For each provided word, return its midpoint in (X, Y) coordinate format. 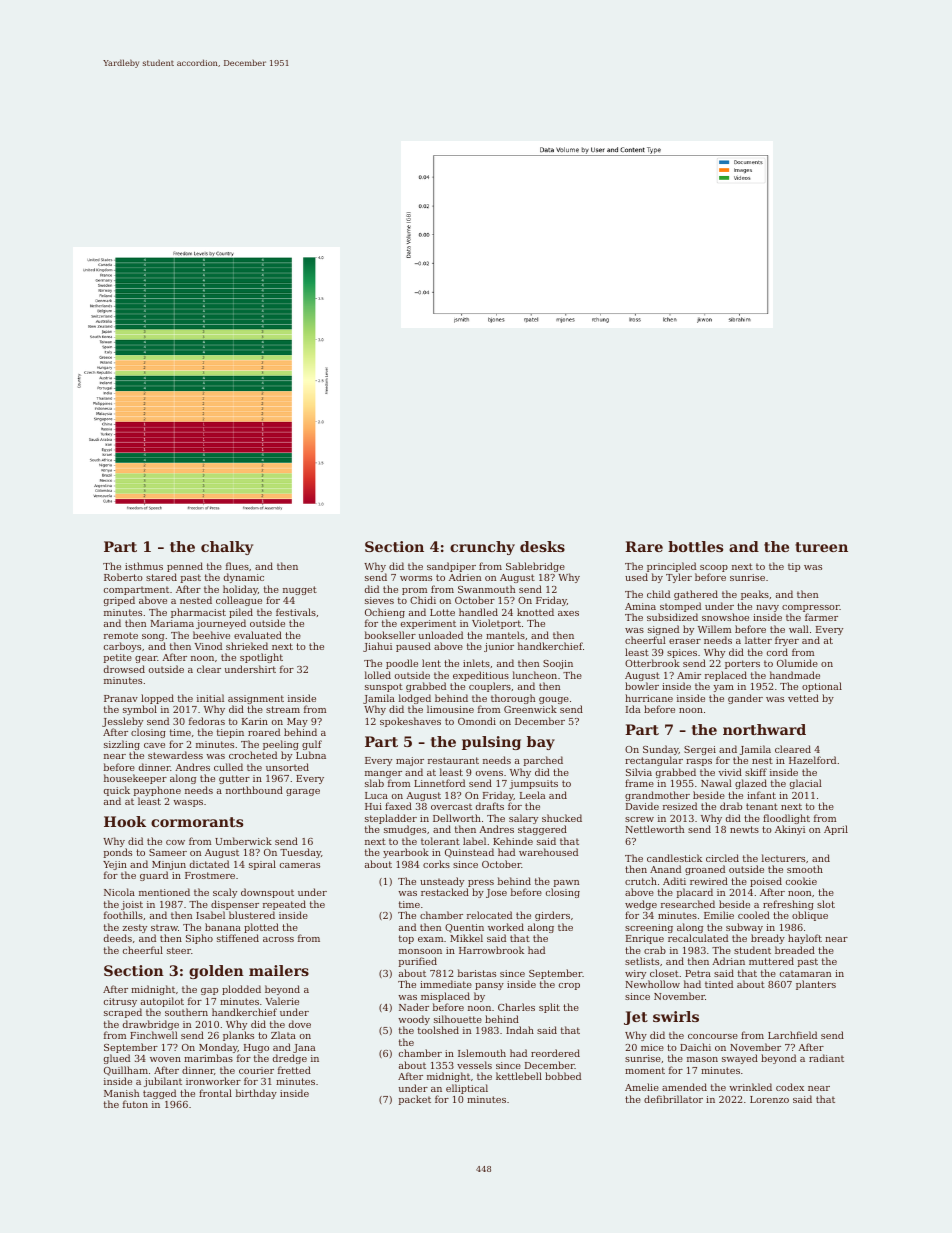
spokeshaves (410, 722)
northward (764, 729)
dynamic (244, 578)
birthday (256, 1094)
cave (154, 745)
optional (822, 687)
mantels (505, 635)
